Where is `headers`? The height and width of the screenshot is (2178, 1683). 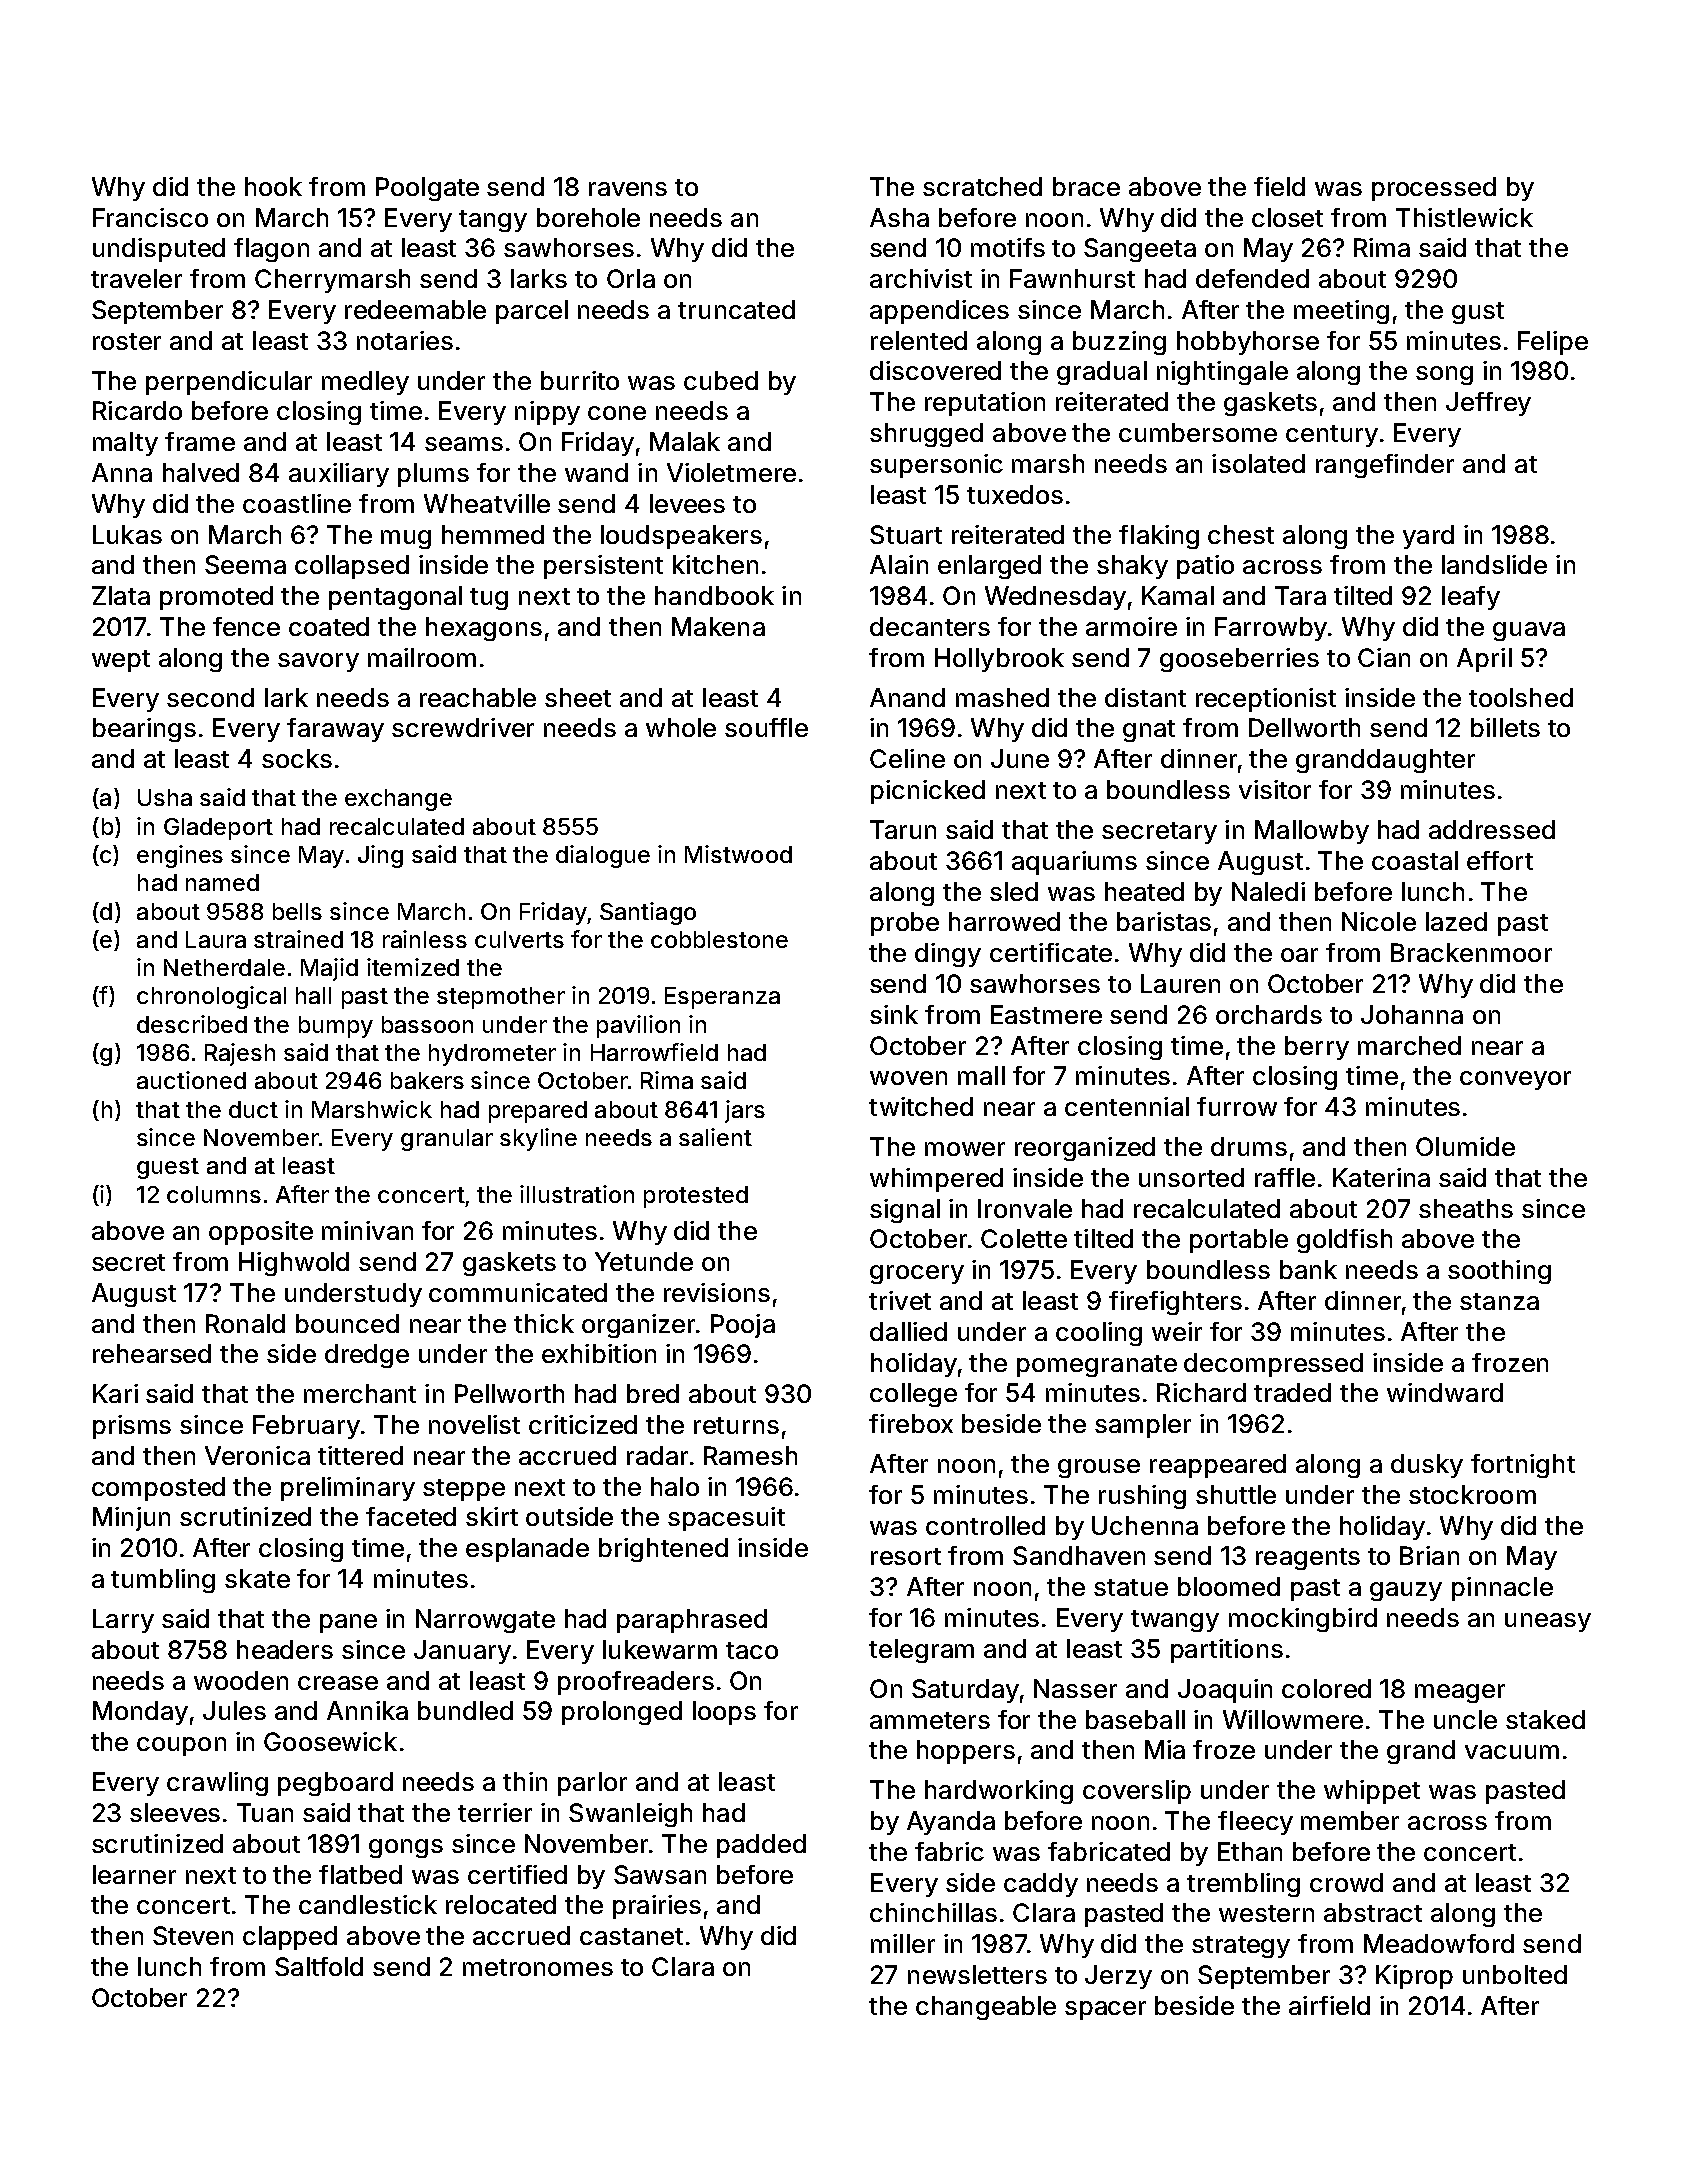
headers is located at coordinates (285, 1649).
